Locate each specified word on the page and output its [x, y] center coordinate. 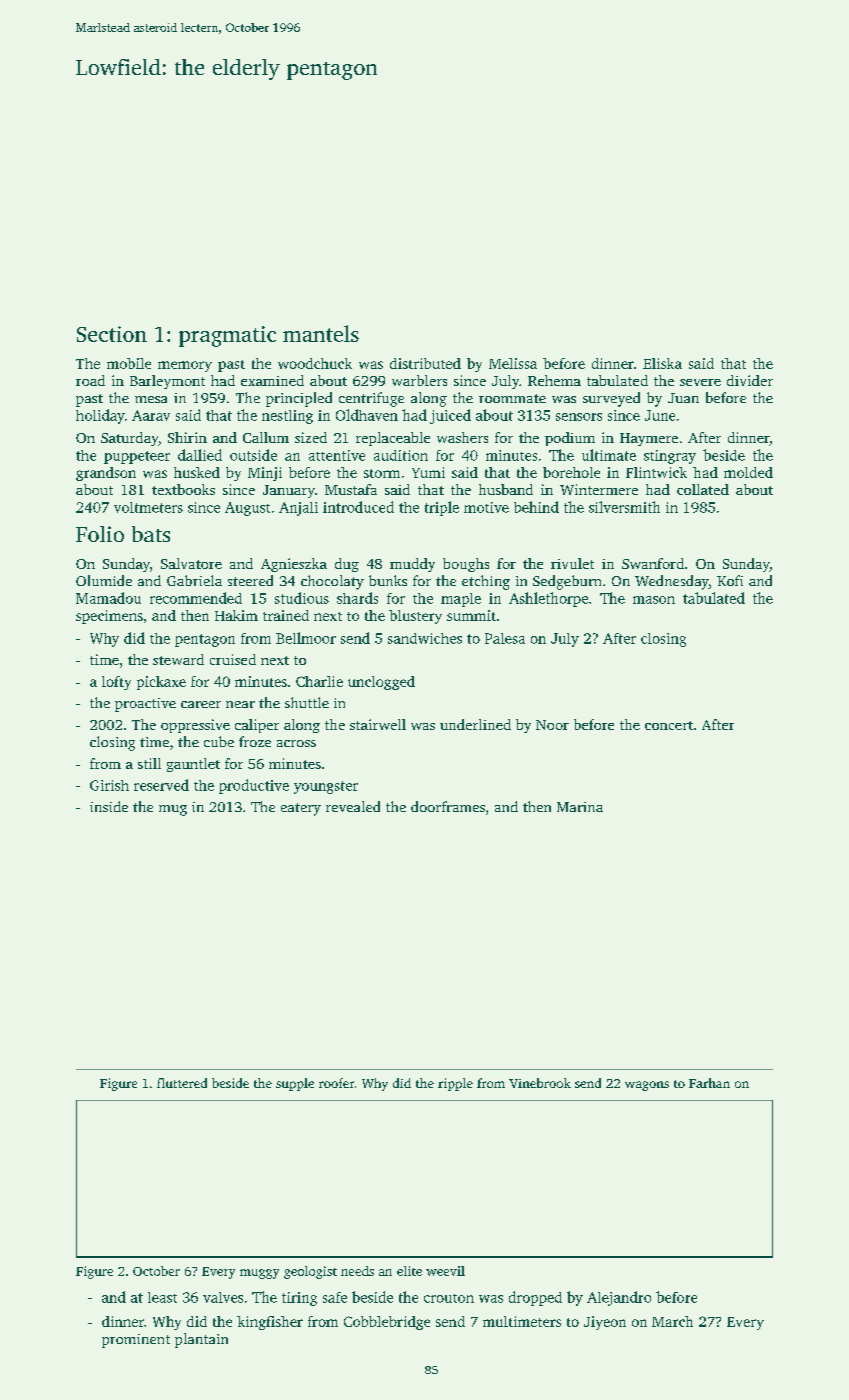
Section [112, 334]
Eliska [662, 363]
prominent [136, 1341]
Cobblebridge [387, 1323]
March [672, 1321]
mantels [321, 333]
